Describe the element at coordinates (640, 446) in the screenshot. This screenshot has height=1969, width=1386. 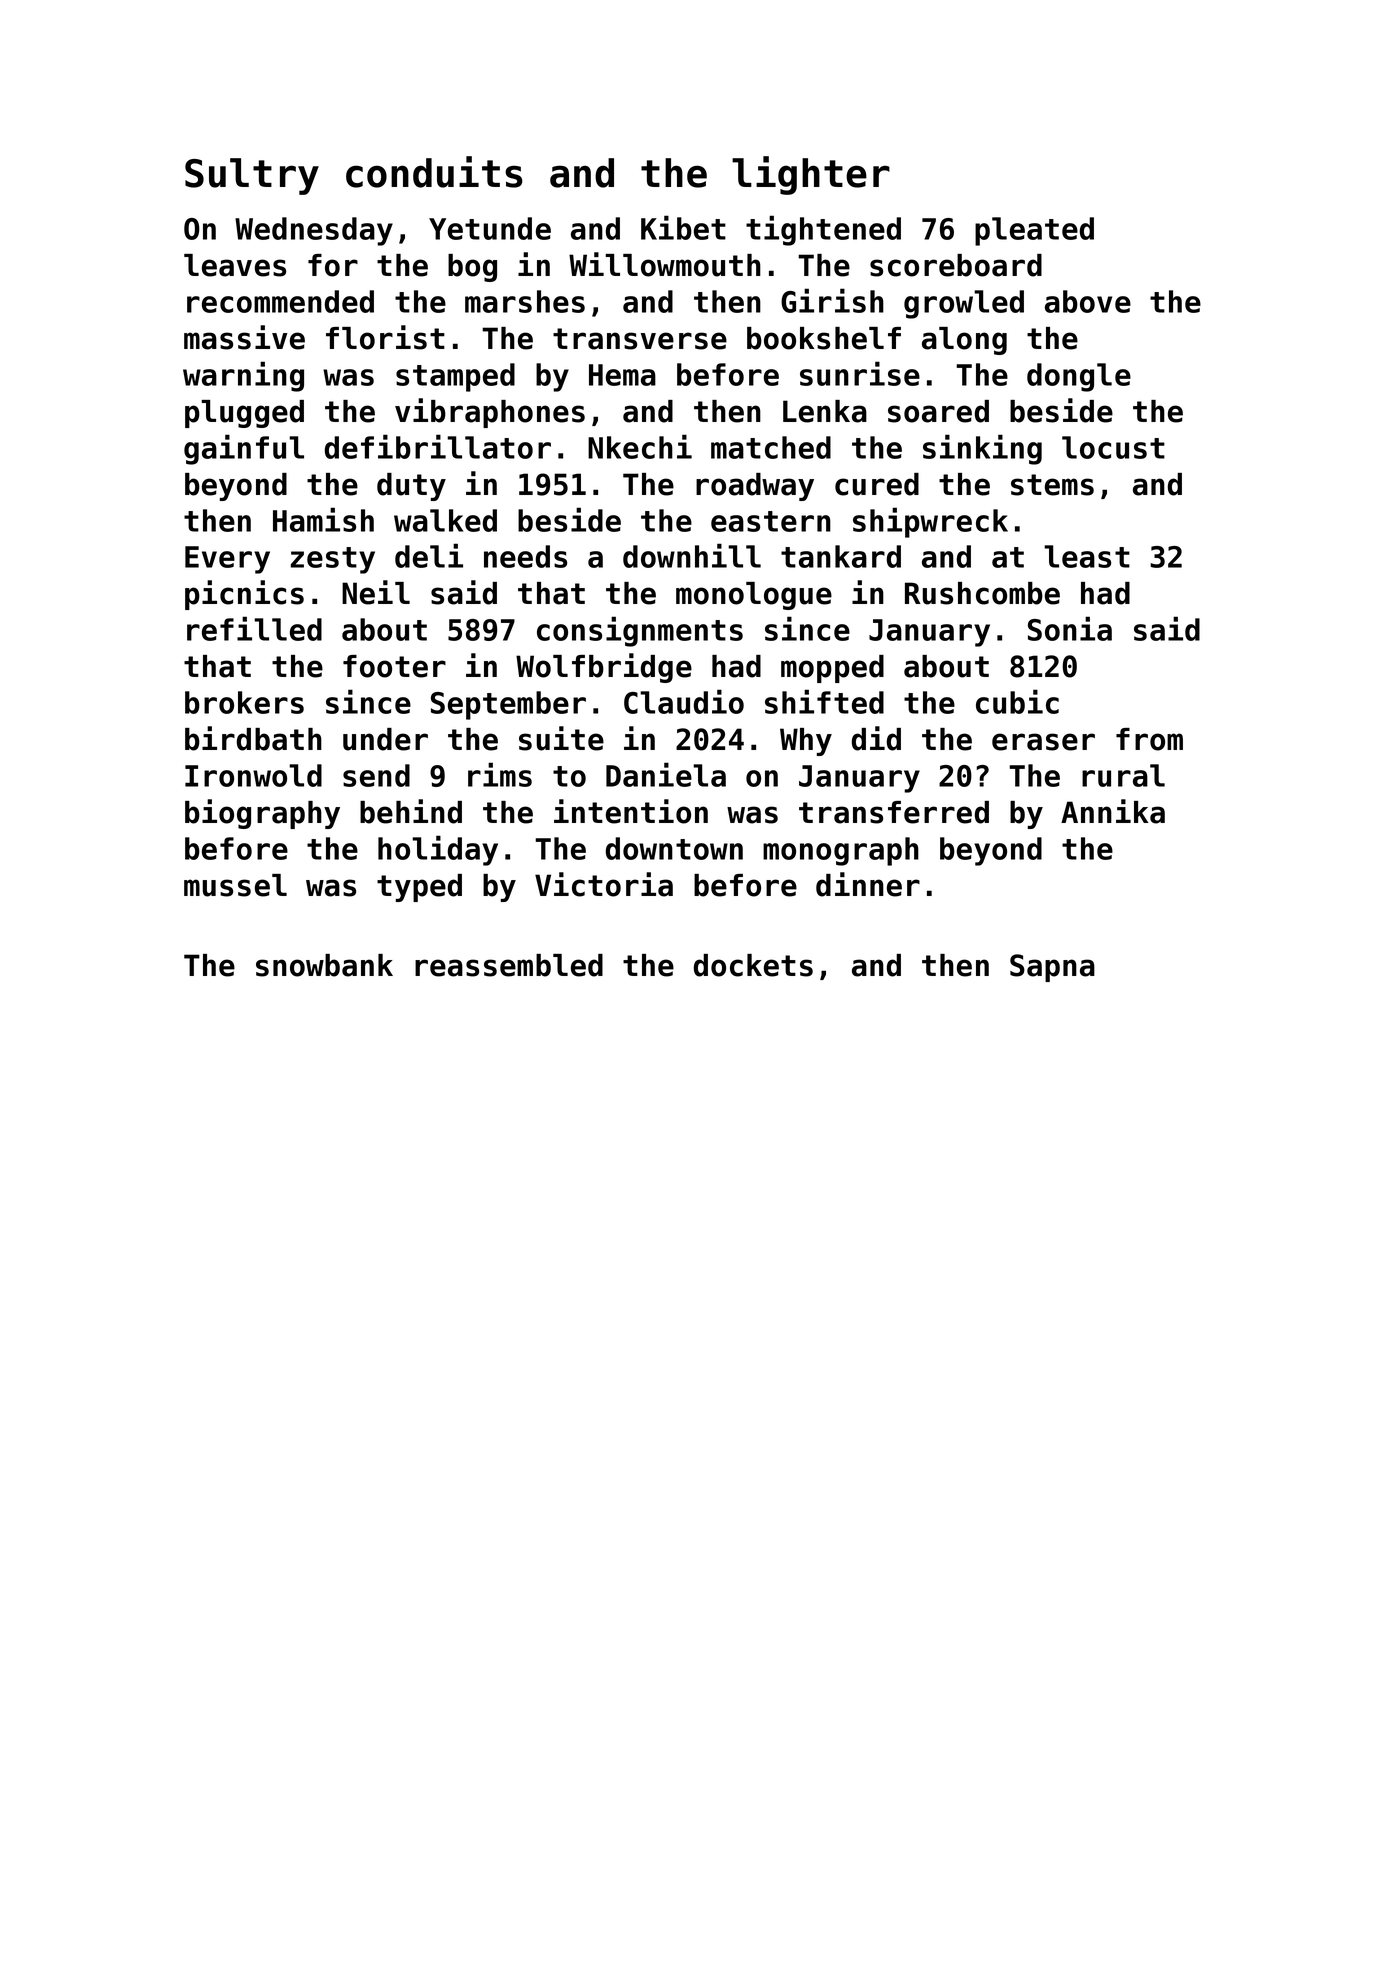
I see `Nkechi` at that location.
